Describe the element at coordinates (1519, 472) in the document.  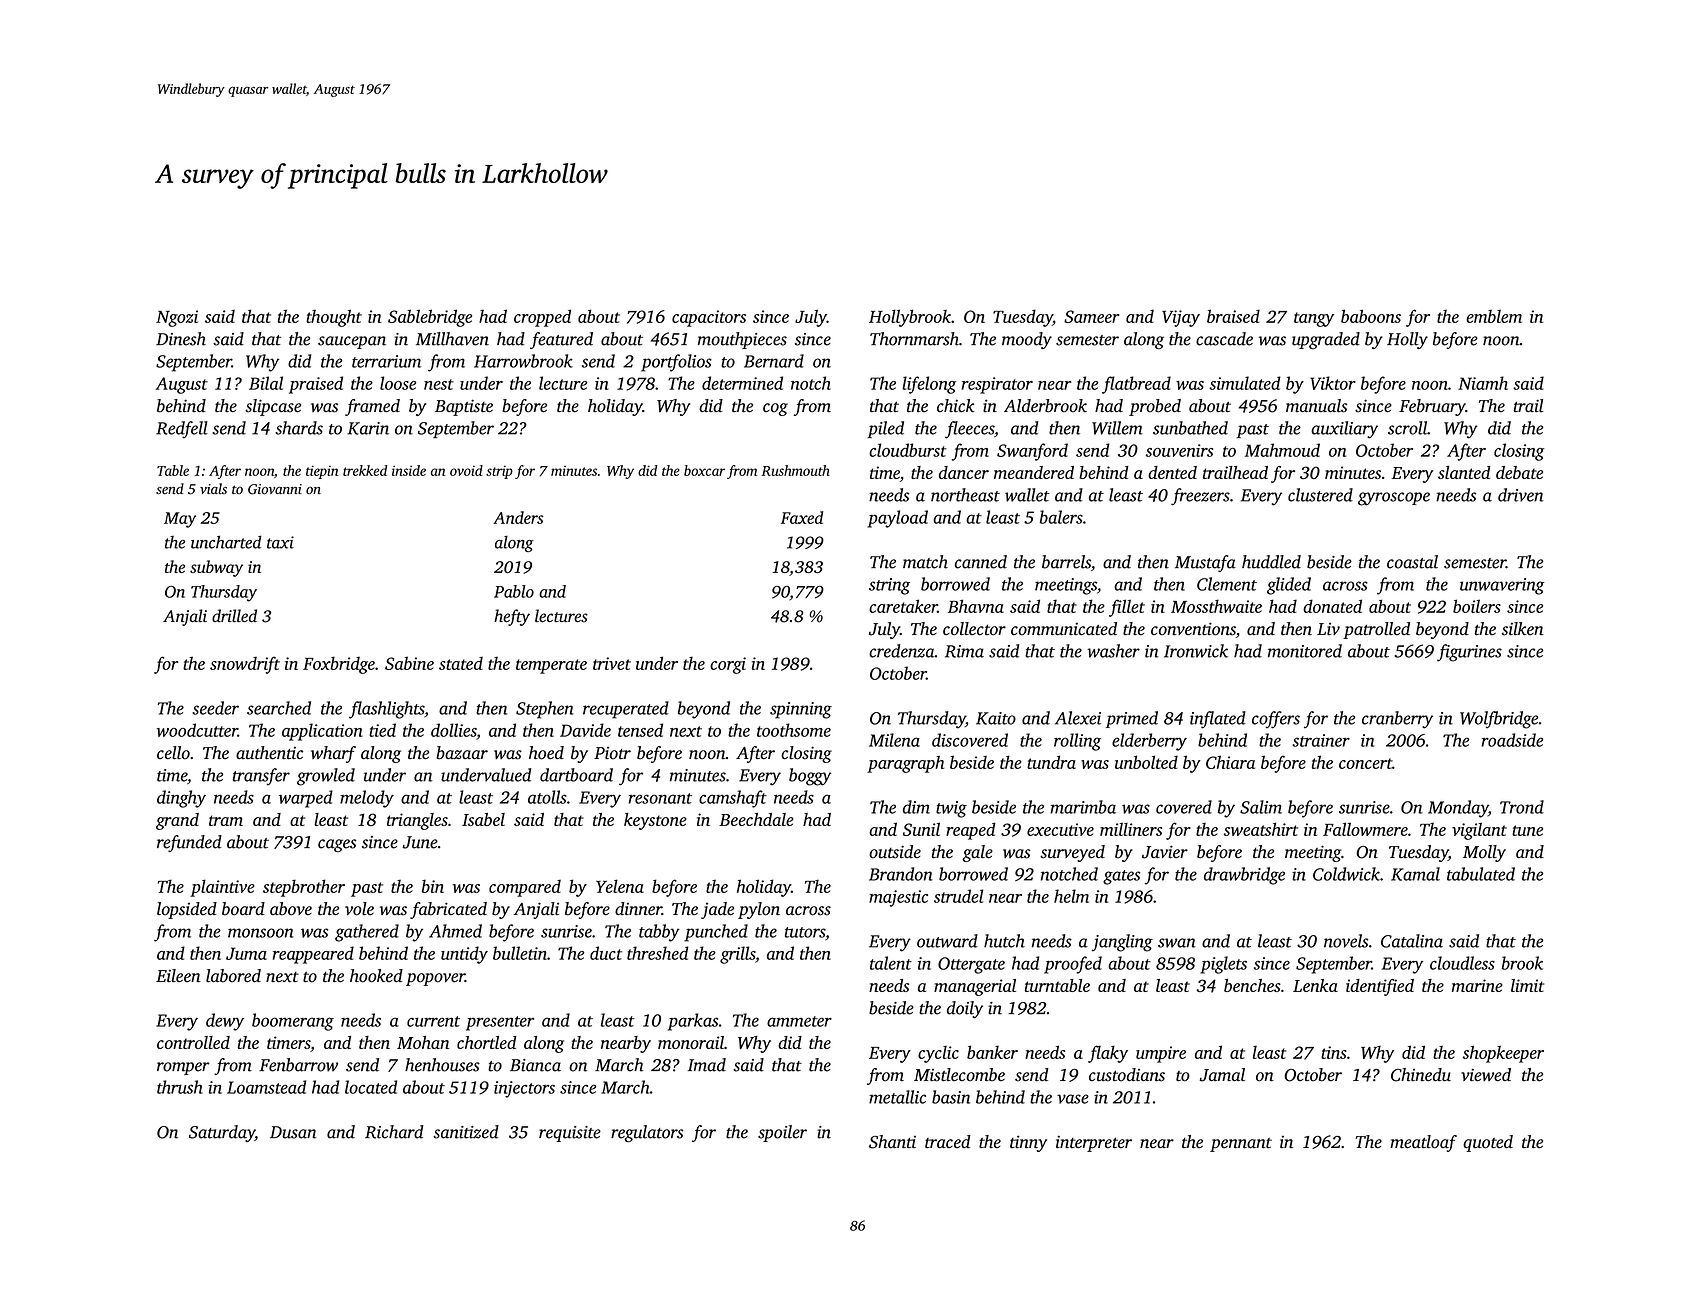
I see `debate` at that location.
